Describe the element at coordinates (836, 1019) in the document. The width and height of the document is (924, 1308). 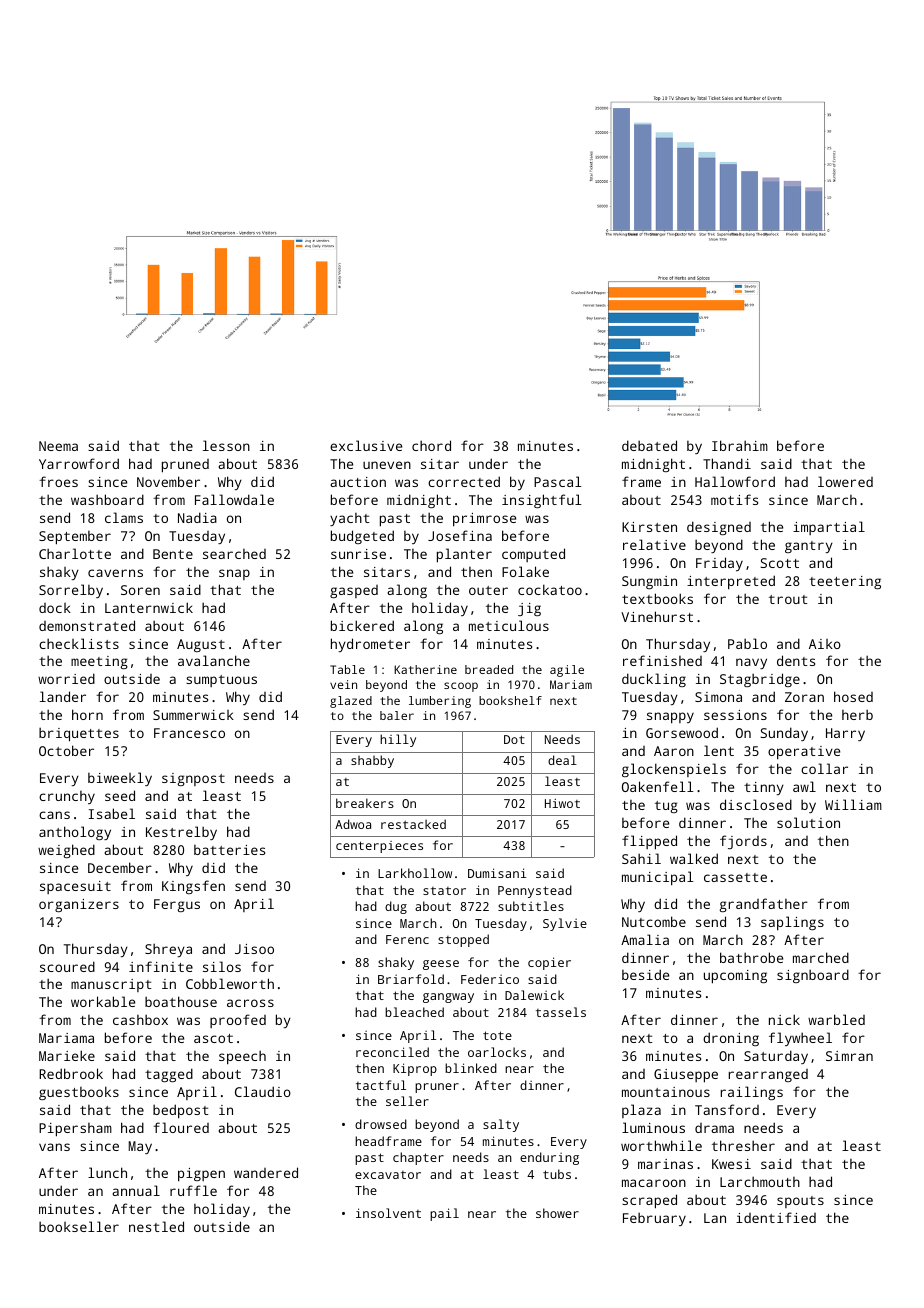
I see `warbled` at that location.
